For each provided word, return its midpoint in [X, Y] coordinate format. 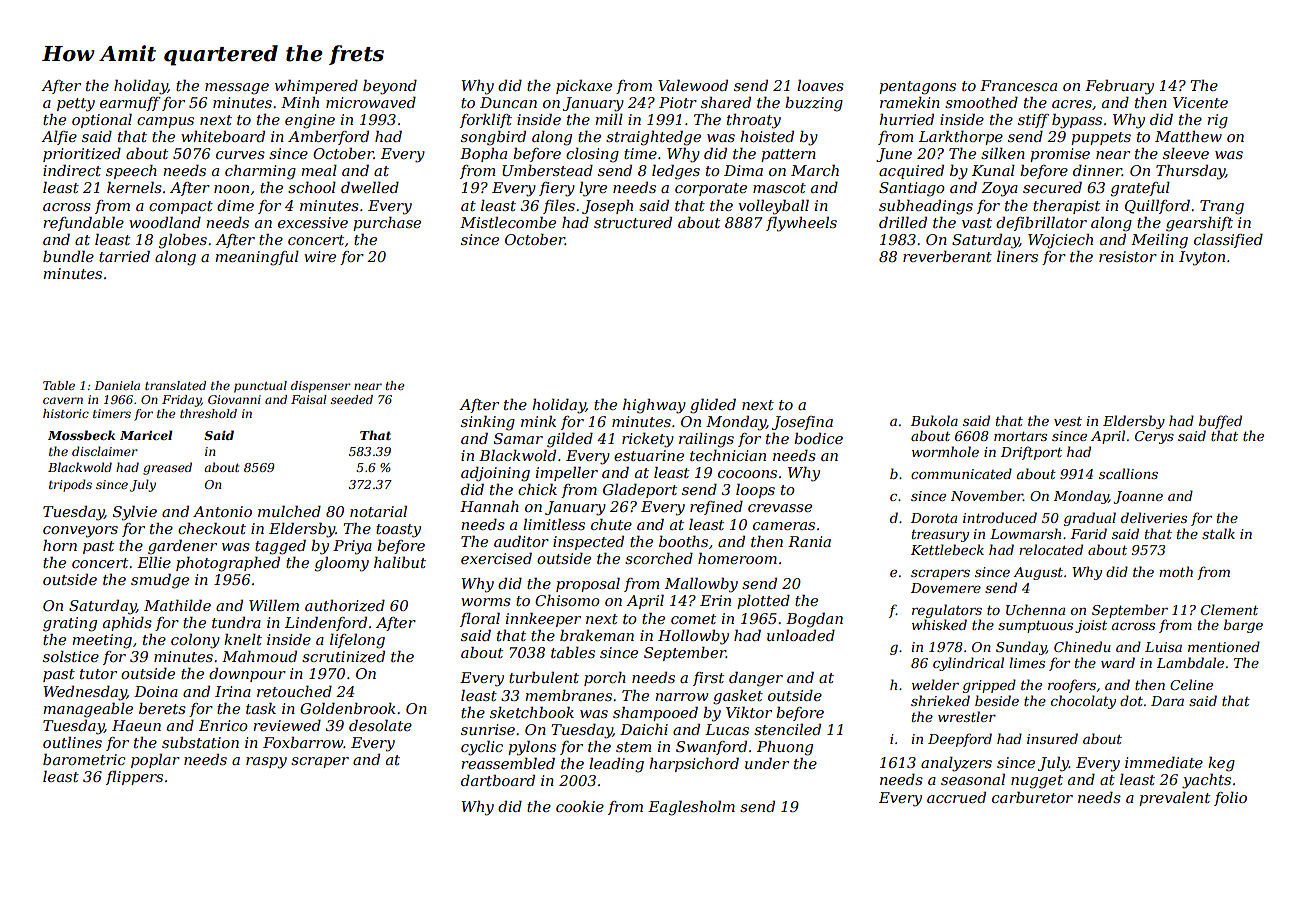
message [237, 89]
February [1119, 87]
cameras [784, 526]
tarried [124, 256]
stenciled [787, 729]
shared [726, 102]
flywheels [801, 224]
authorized [345, 606]
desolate [380, 725]
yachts [1206, 781]
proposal [588, 585]
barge [1243, 626]
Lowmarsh [1025, 533]
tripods [70, 485]
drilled [903, 222]
